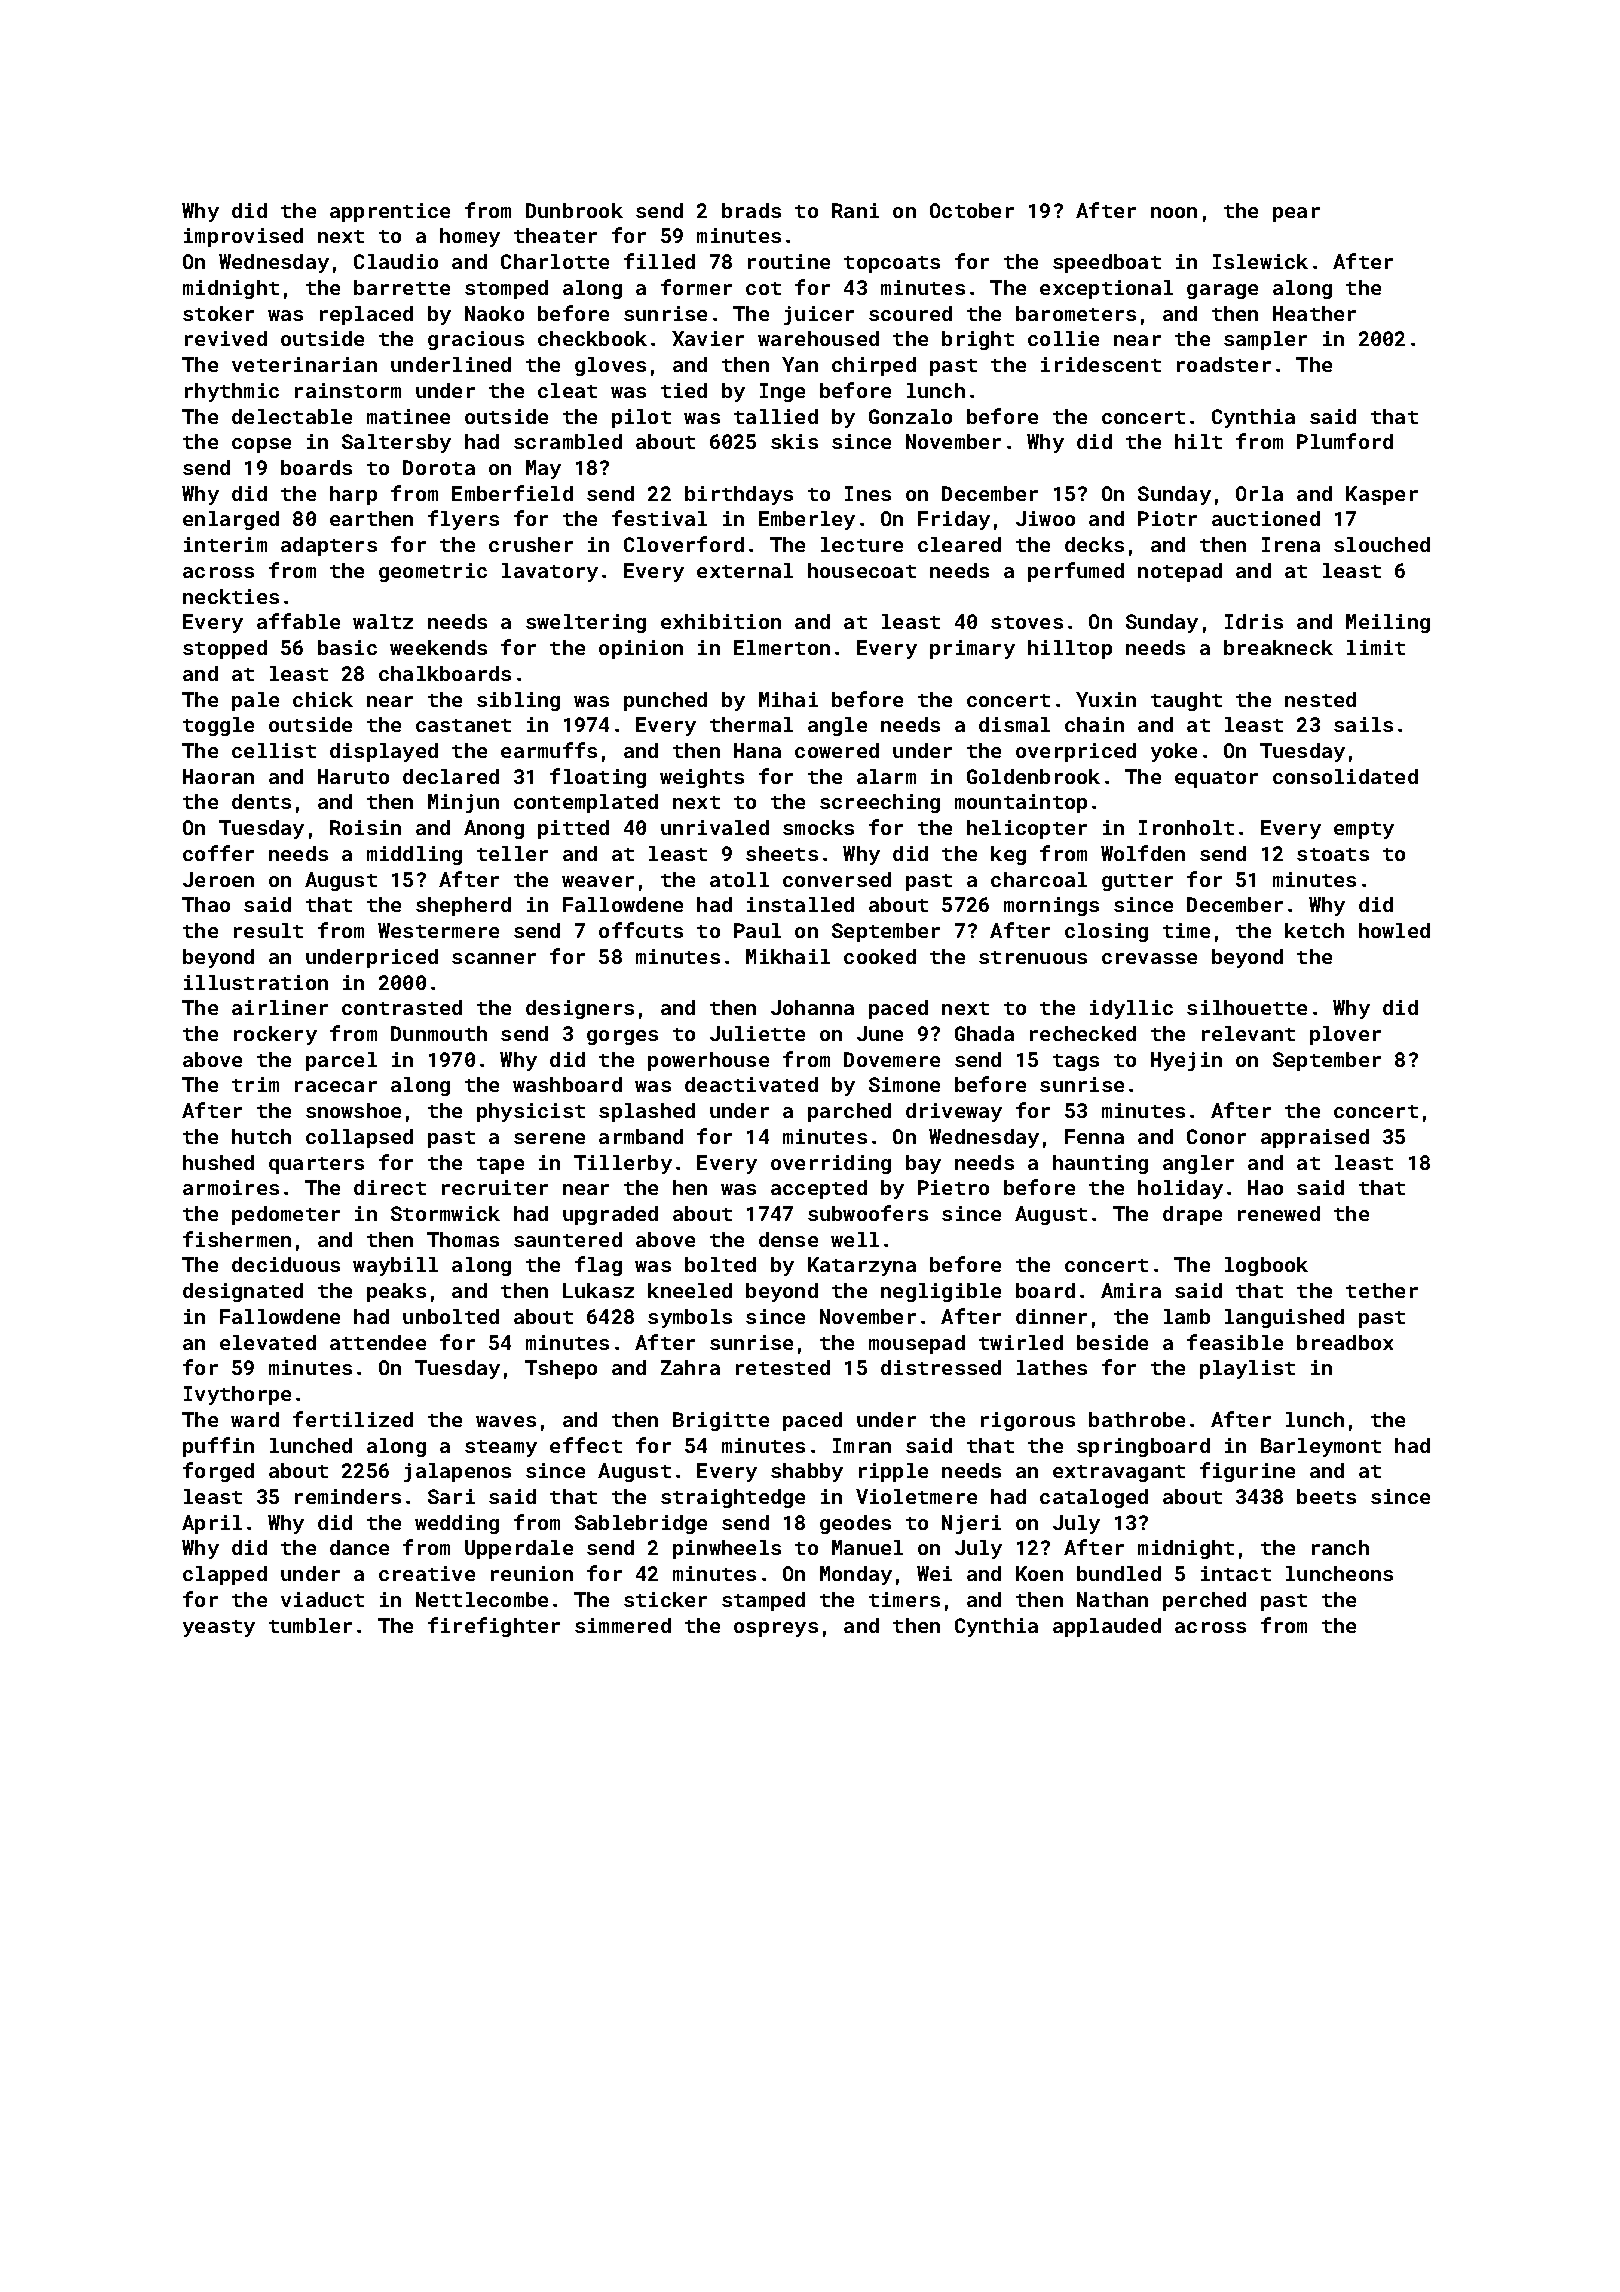 The height and width of the image is (2292, 1620). I want to click on Katarzyna, so click(862, 1266).
